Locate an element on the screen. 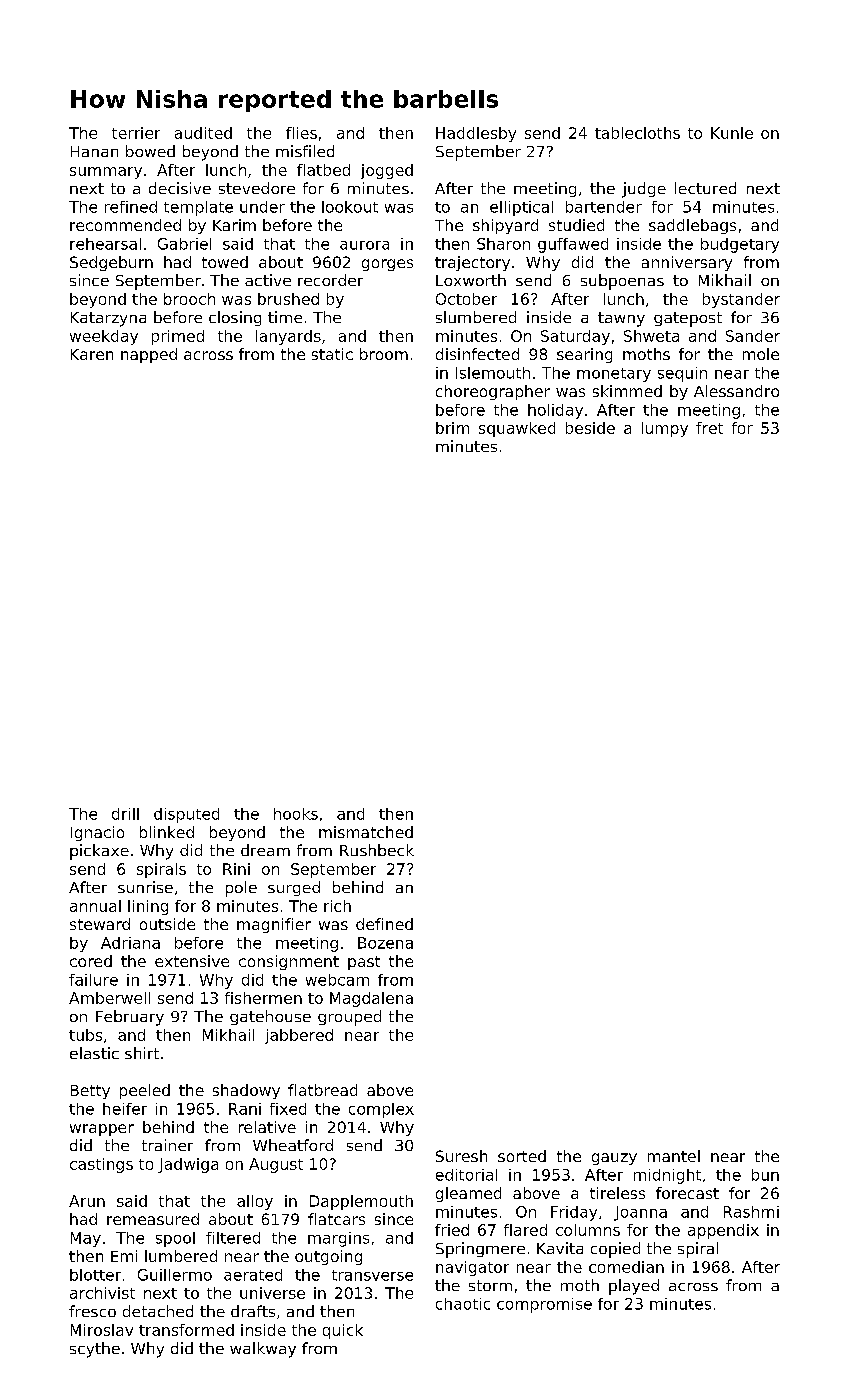 This screenshot has height=1400, width=849. Suresh is located at coordinates (461, 1156).
